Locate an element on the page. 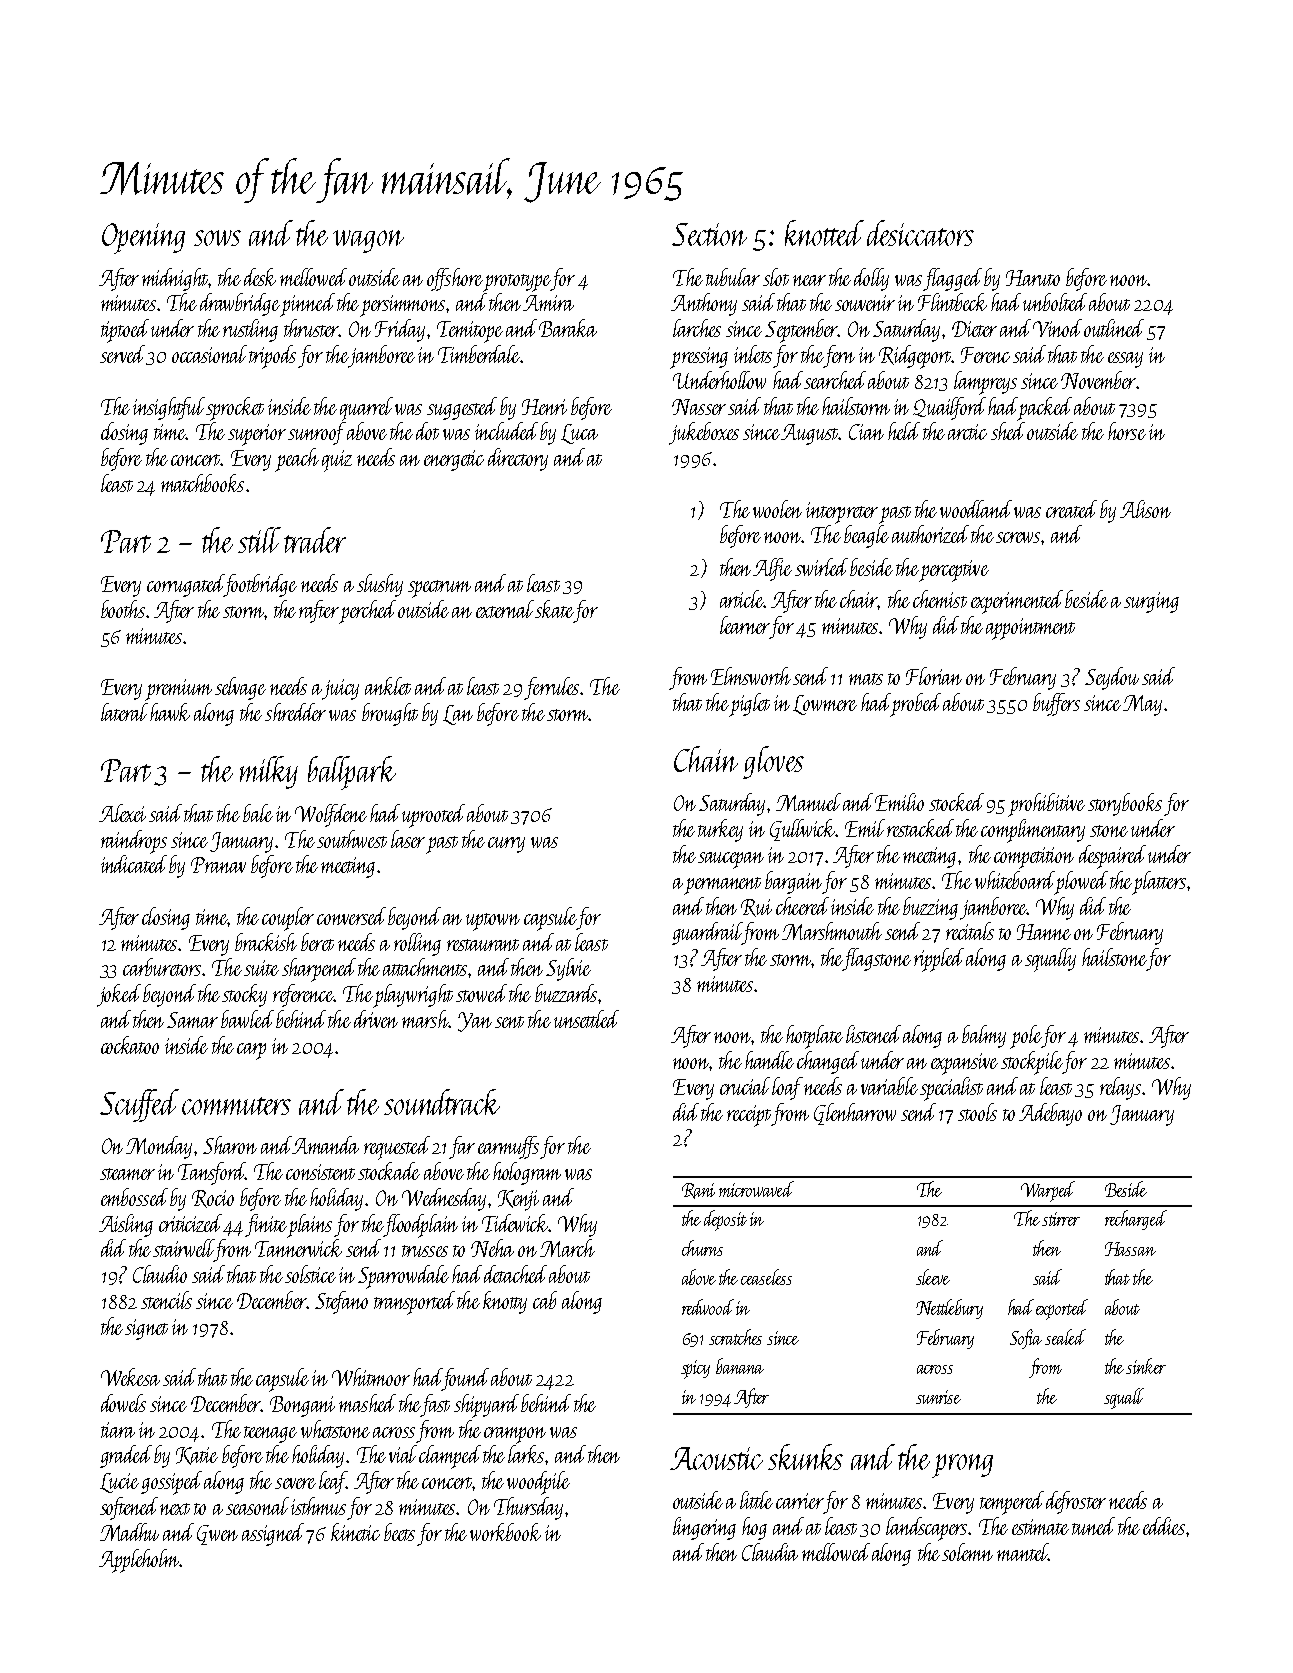 The width and height of the image is (1293, 1673). churns is located at coordinates (702, 1248).
